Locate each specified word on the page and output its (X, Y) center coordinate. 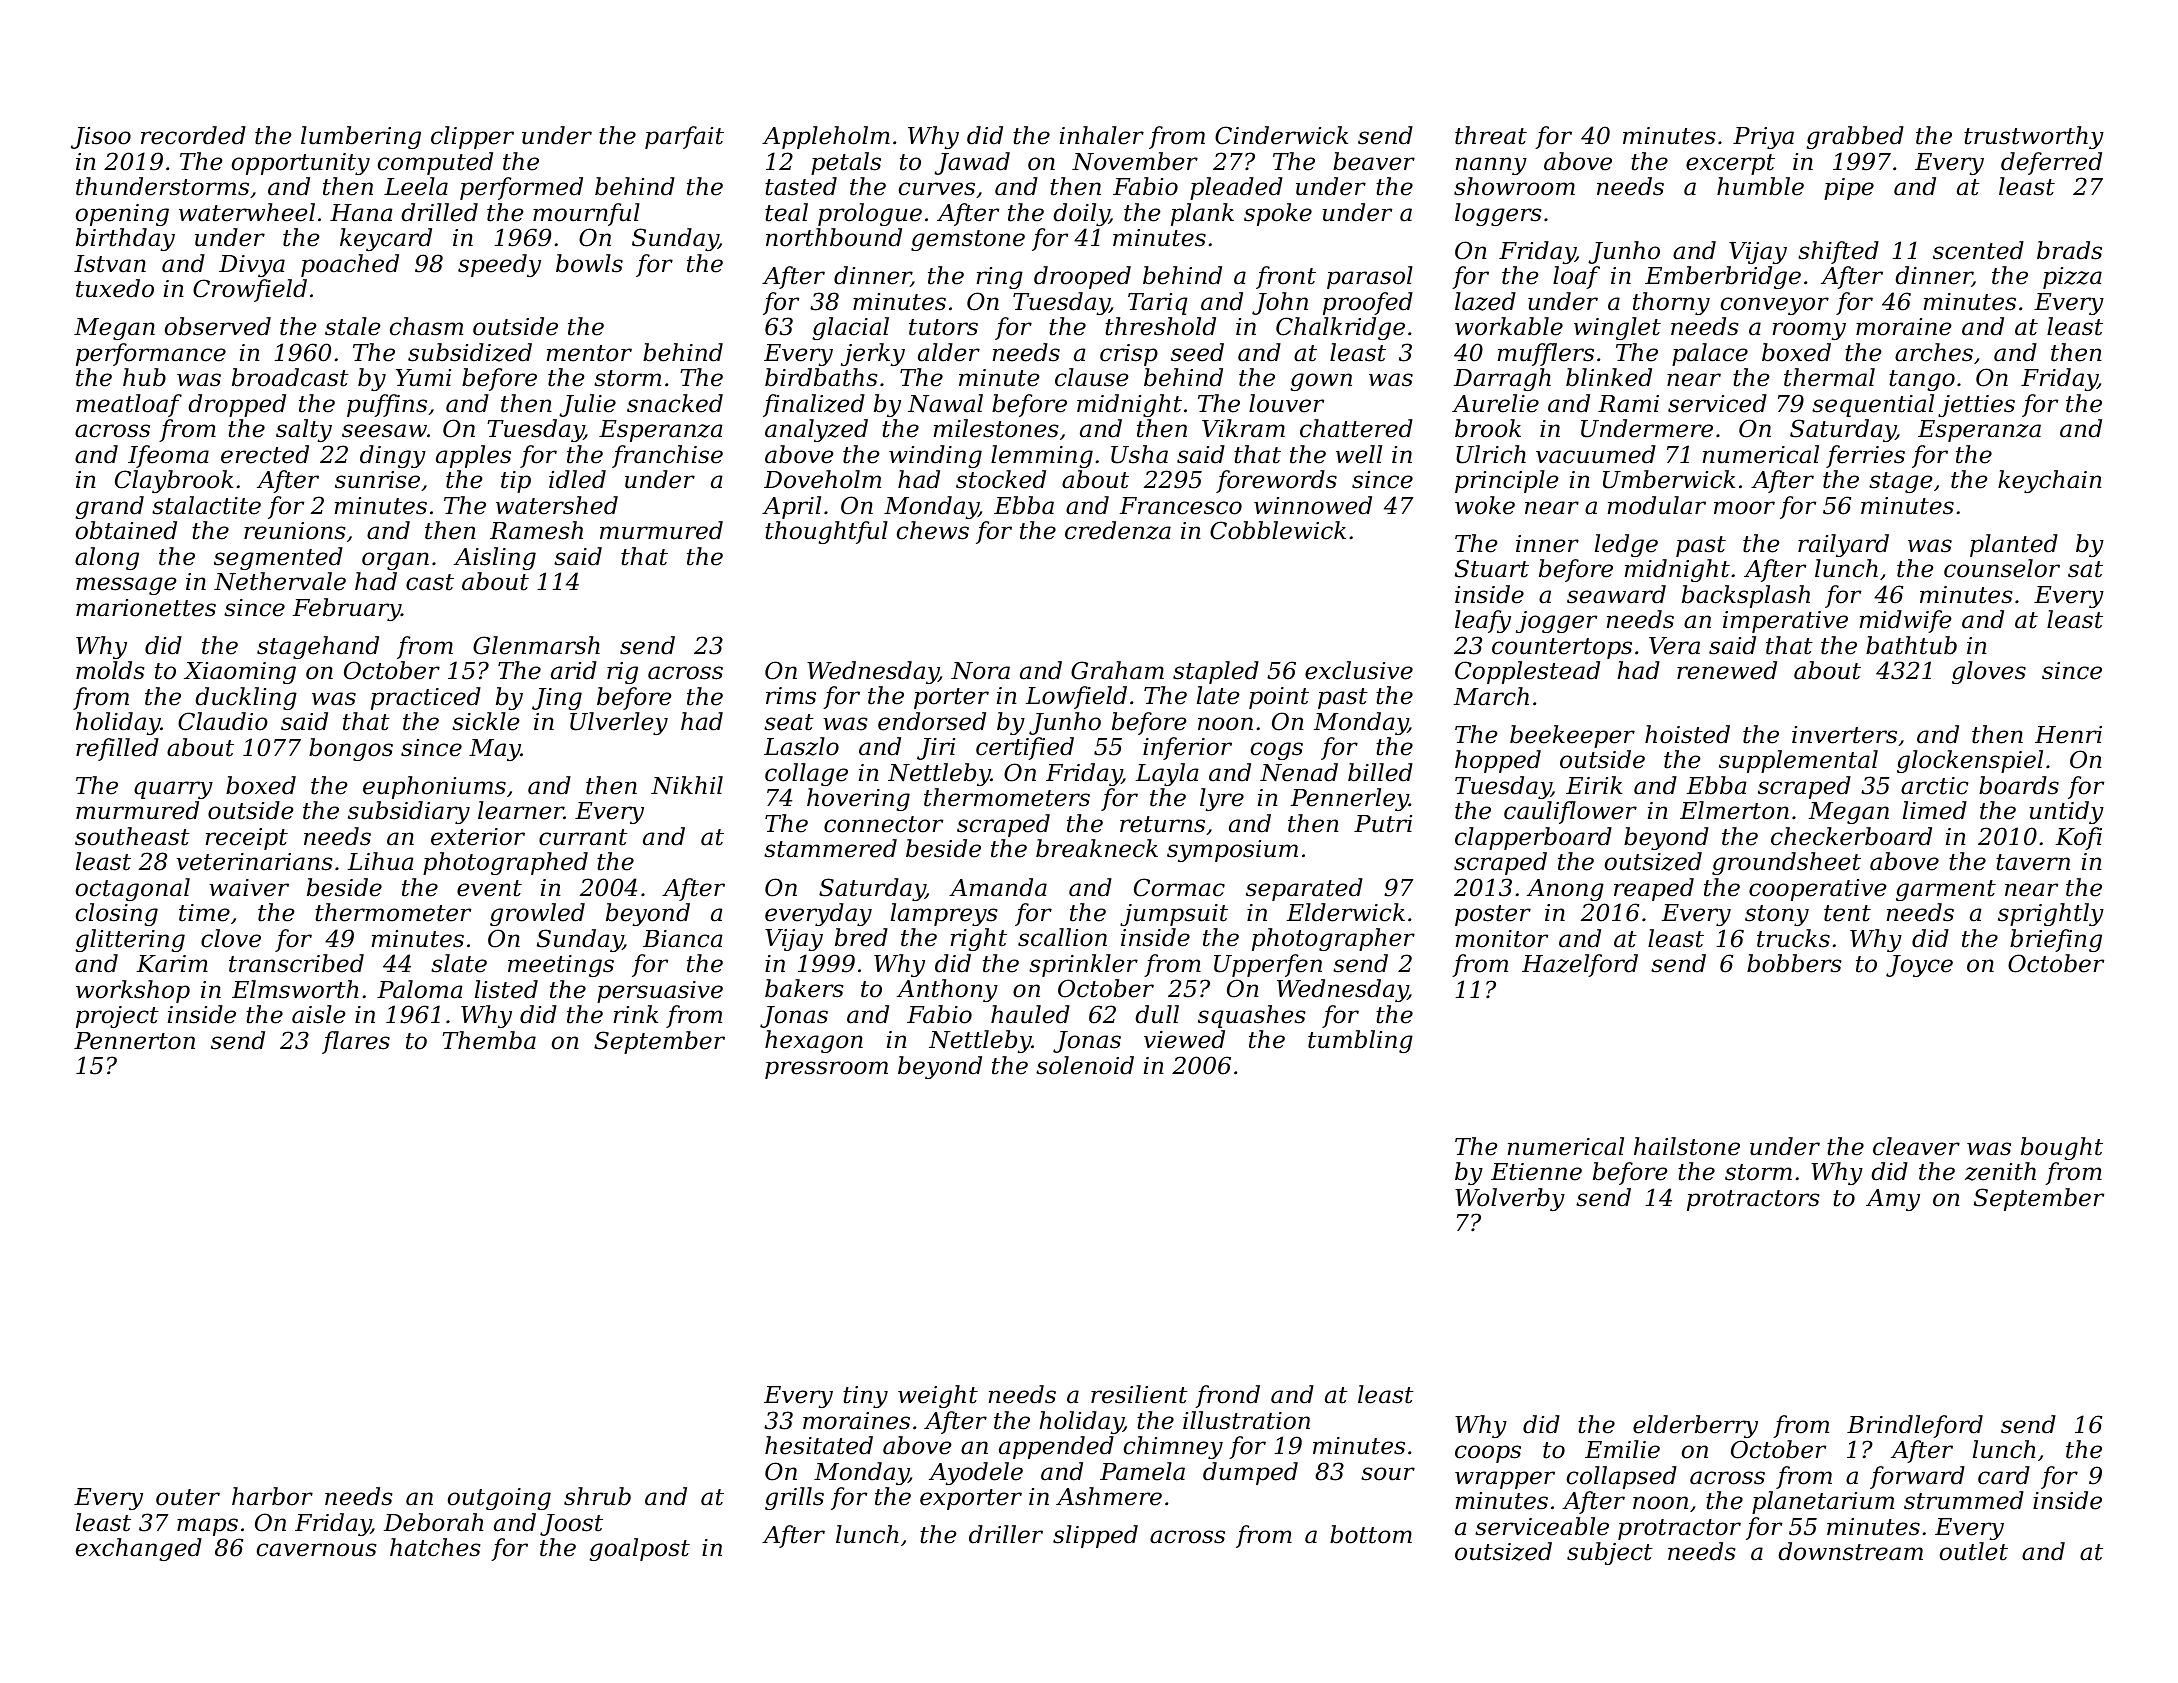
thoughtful (826, 532)
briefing (2056, 940)
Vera (1674, 646)
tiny (865, 1397)
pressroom (826, 1070)
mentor (589, 353)
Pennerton (134, 1041)
